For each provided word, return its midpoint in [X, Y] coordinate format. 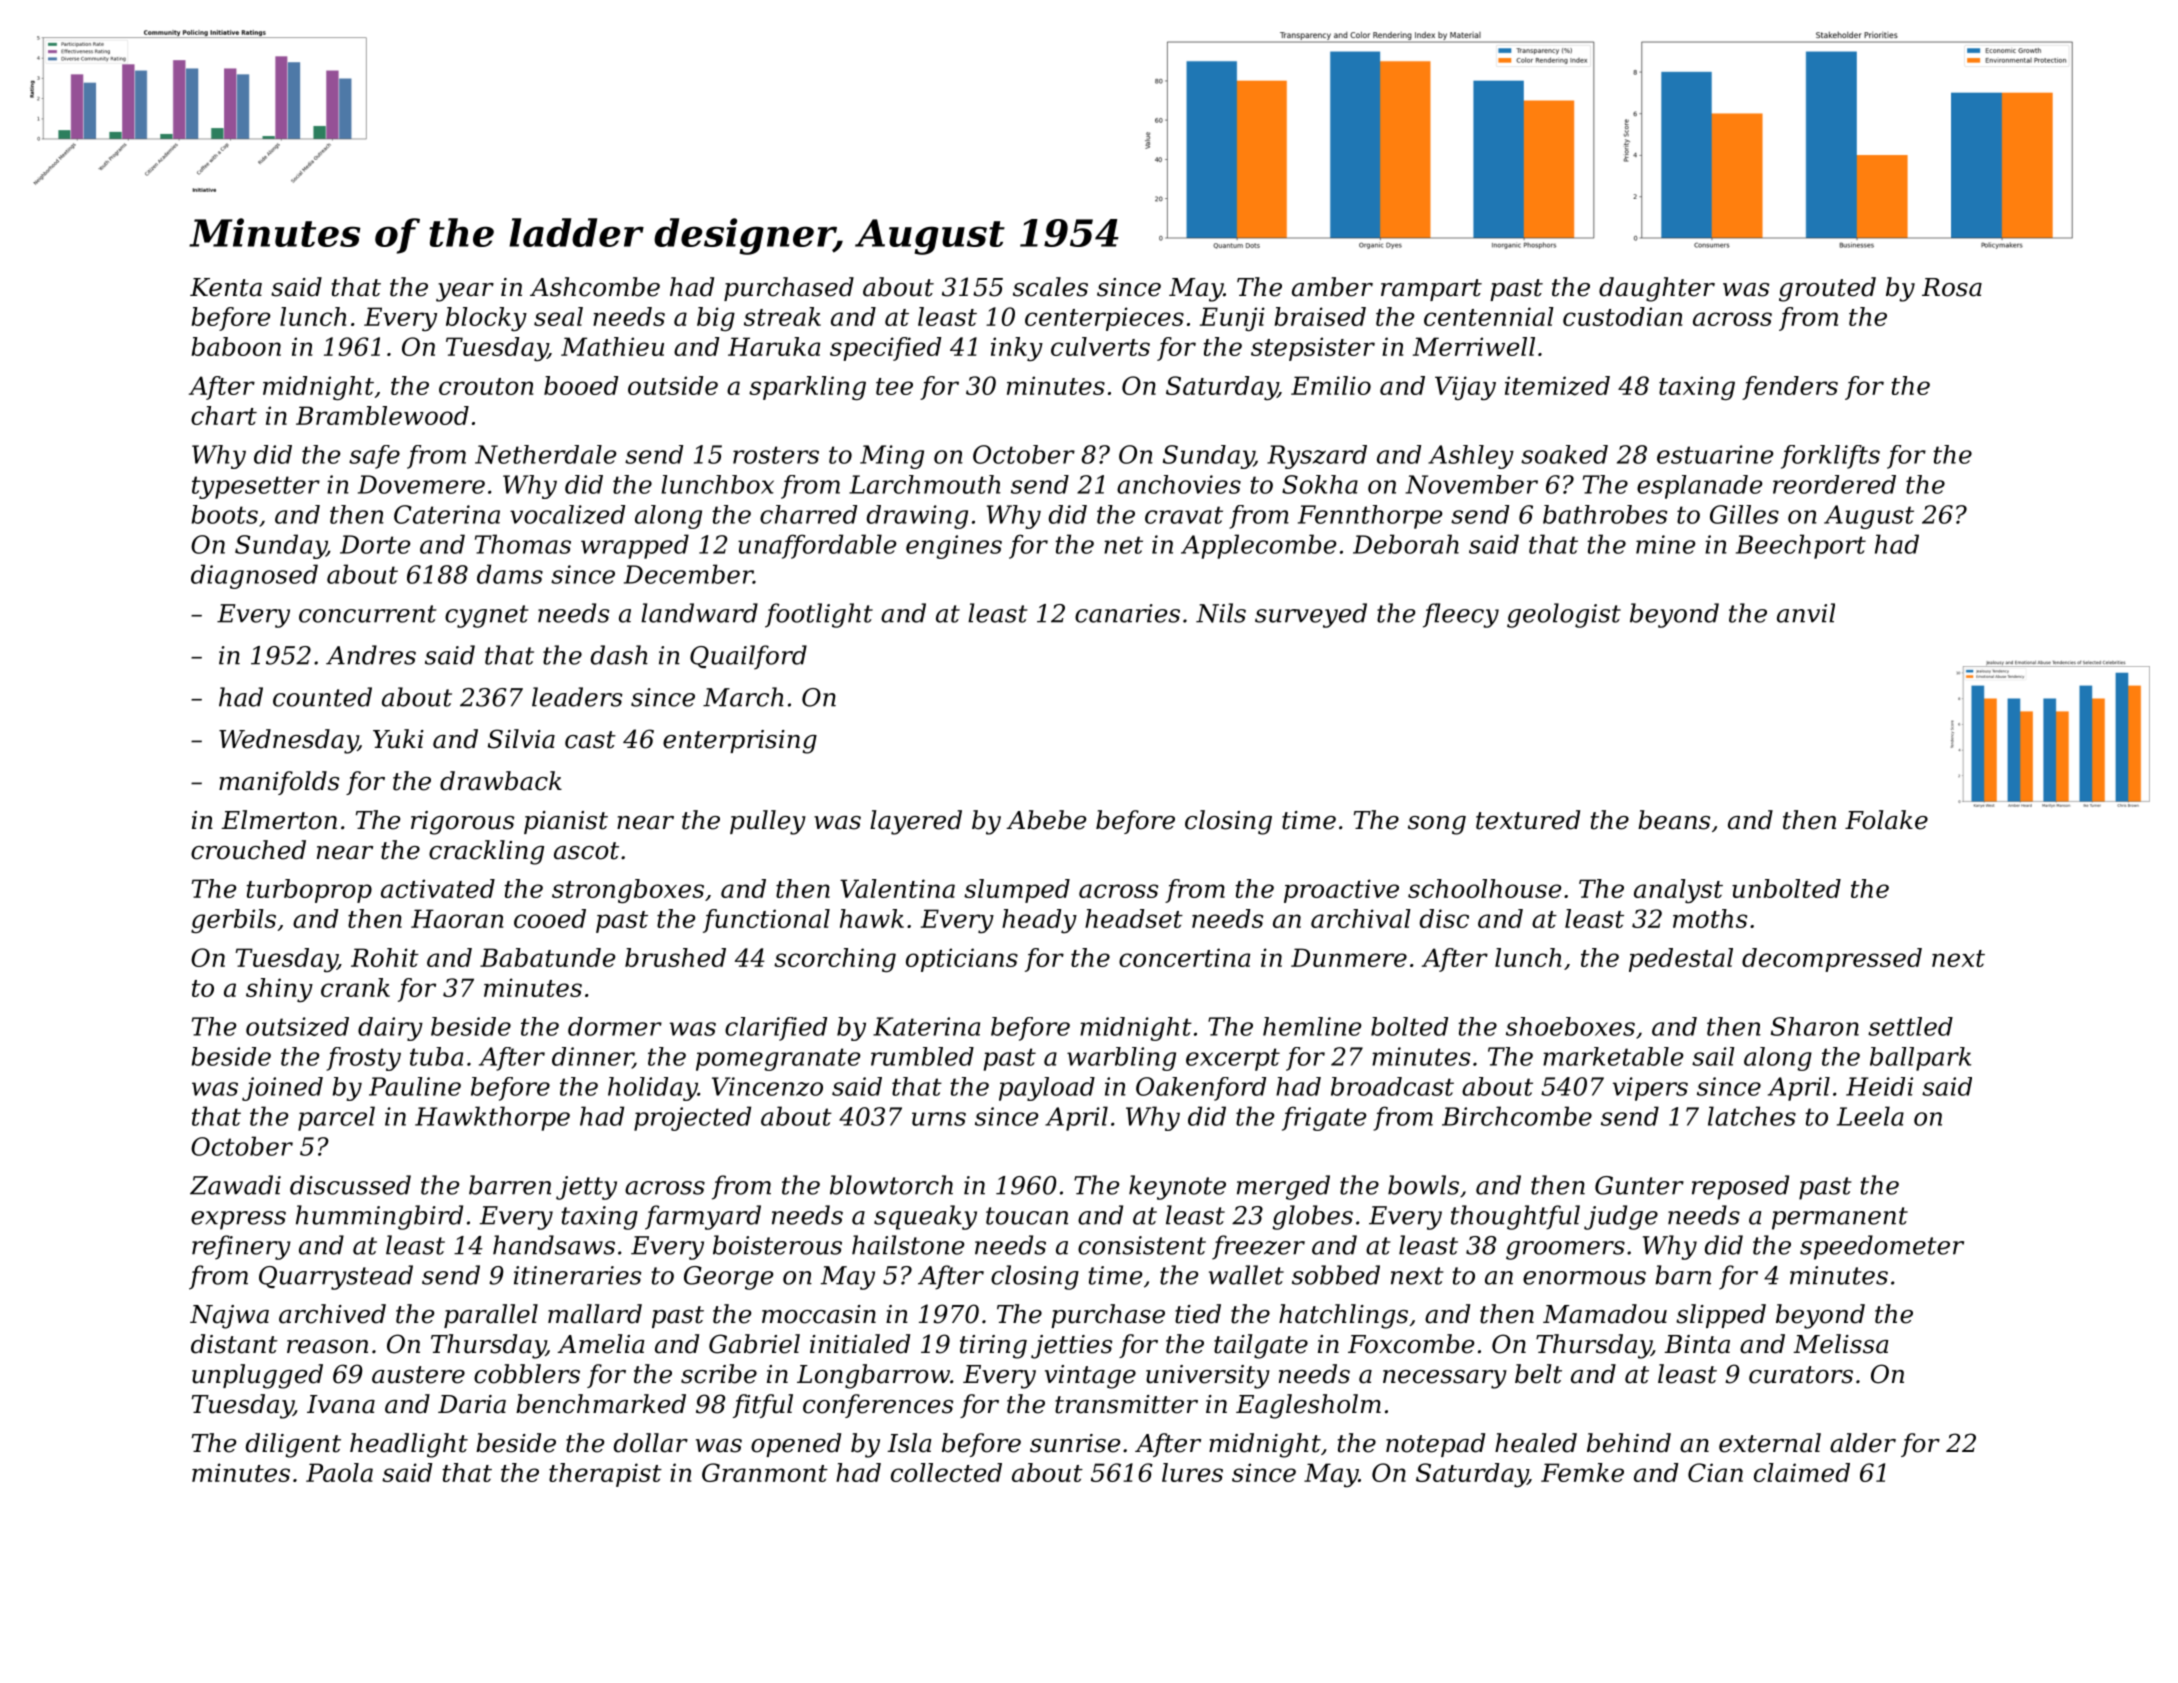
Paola [339, 1472]
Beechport [1801, 546]
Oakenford [1201, 1089]
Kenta [226, 287]
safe [374, 457]
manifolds [279, 783]
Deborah [1406, 544]
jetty [586, 1188]
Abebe [1046, 820]
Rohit [385, 957]
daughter [1657, 289]
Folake [1886, 820]
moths [1710, 918]
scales [1050, 287]
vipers [1650, 1089]
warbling [1121, 1059]
